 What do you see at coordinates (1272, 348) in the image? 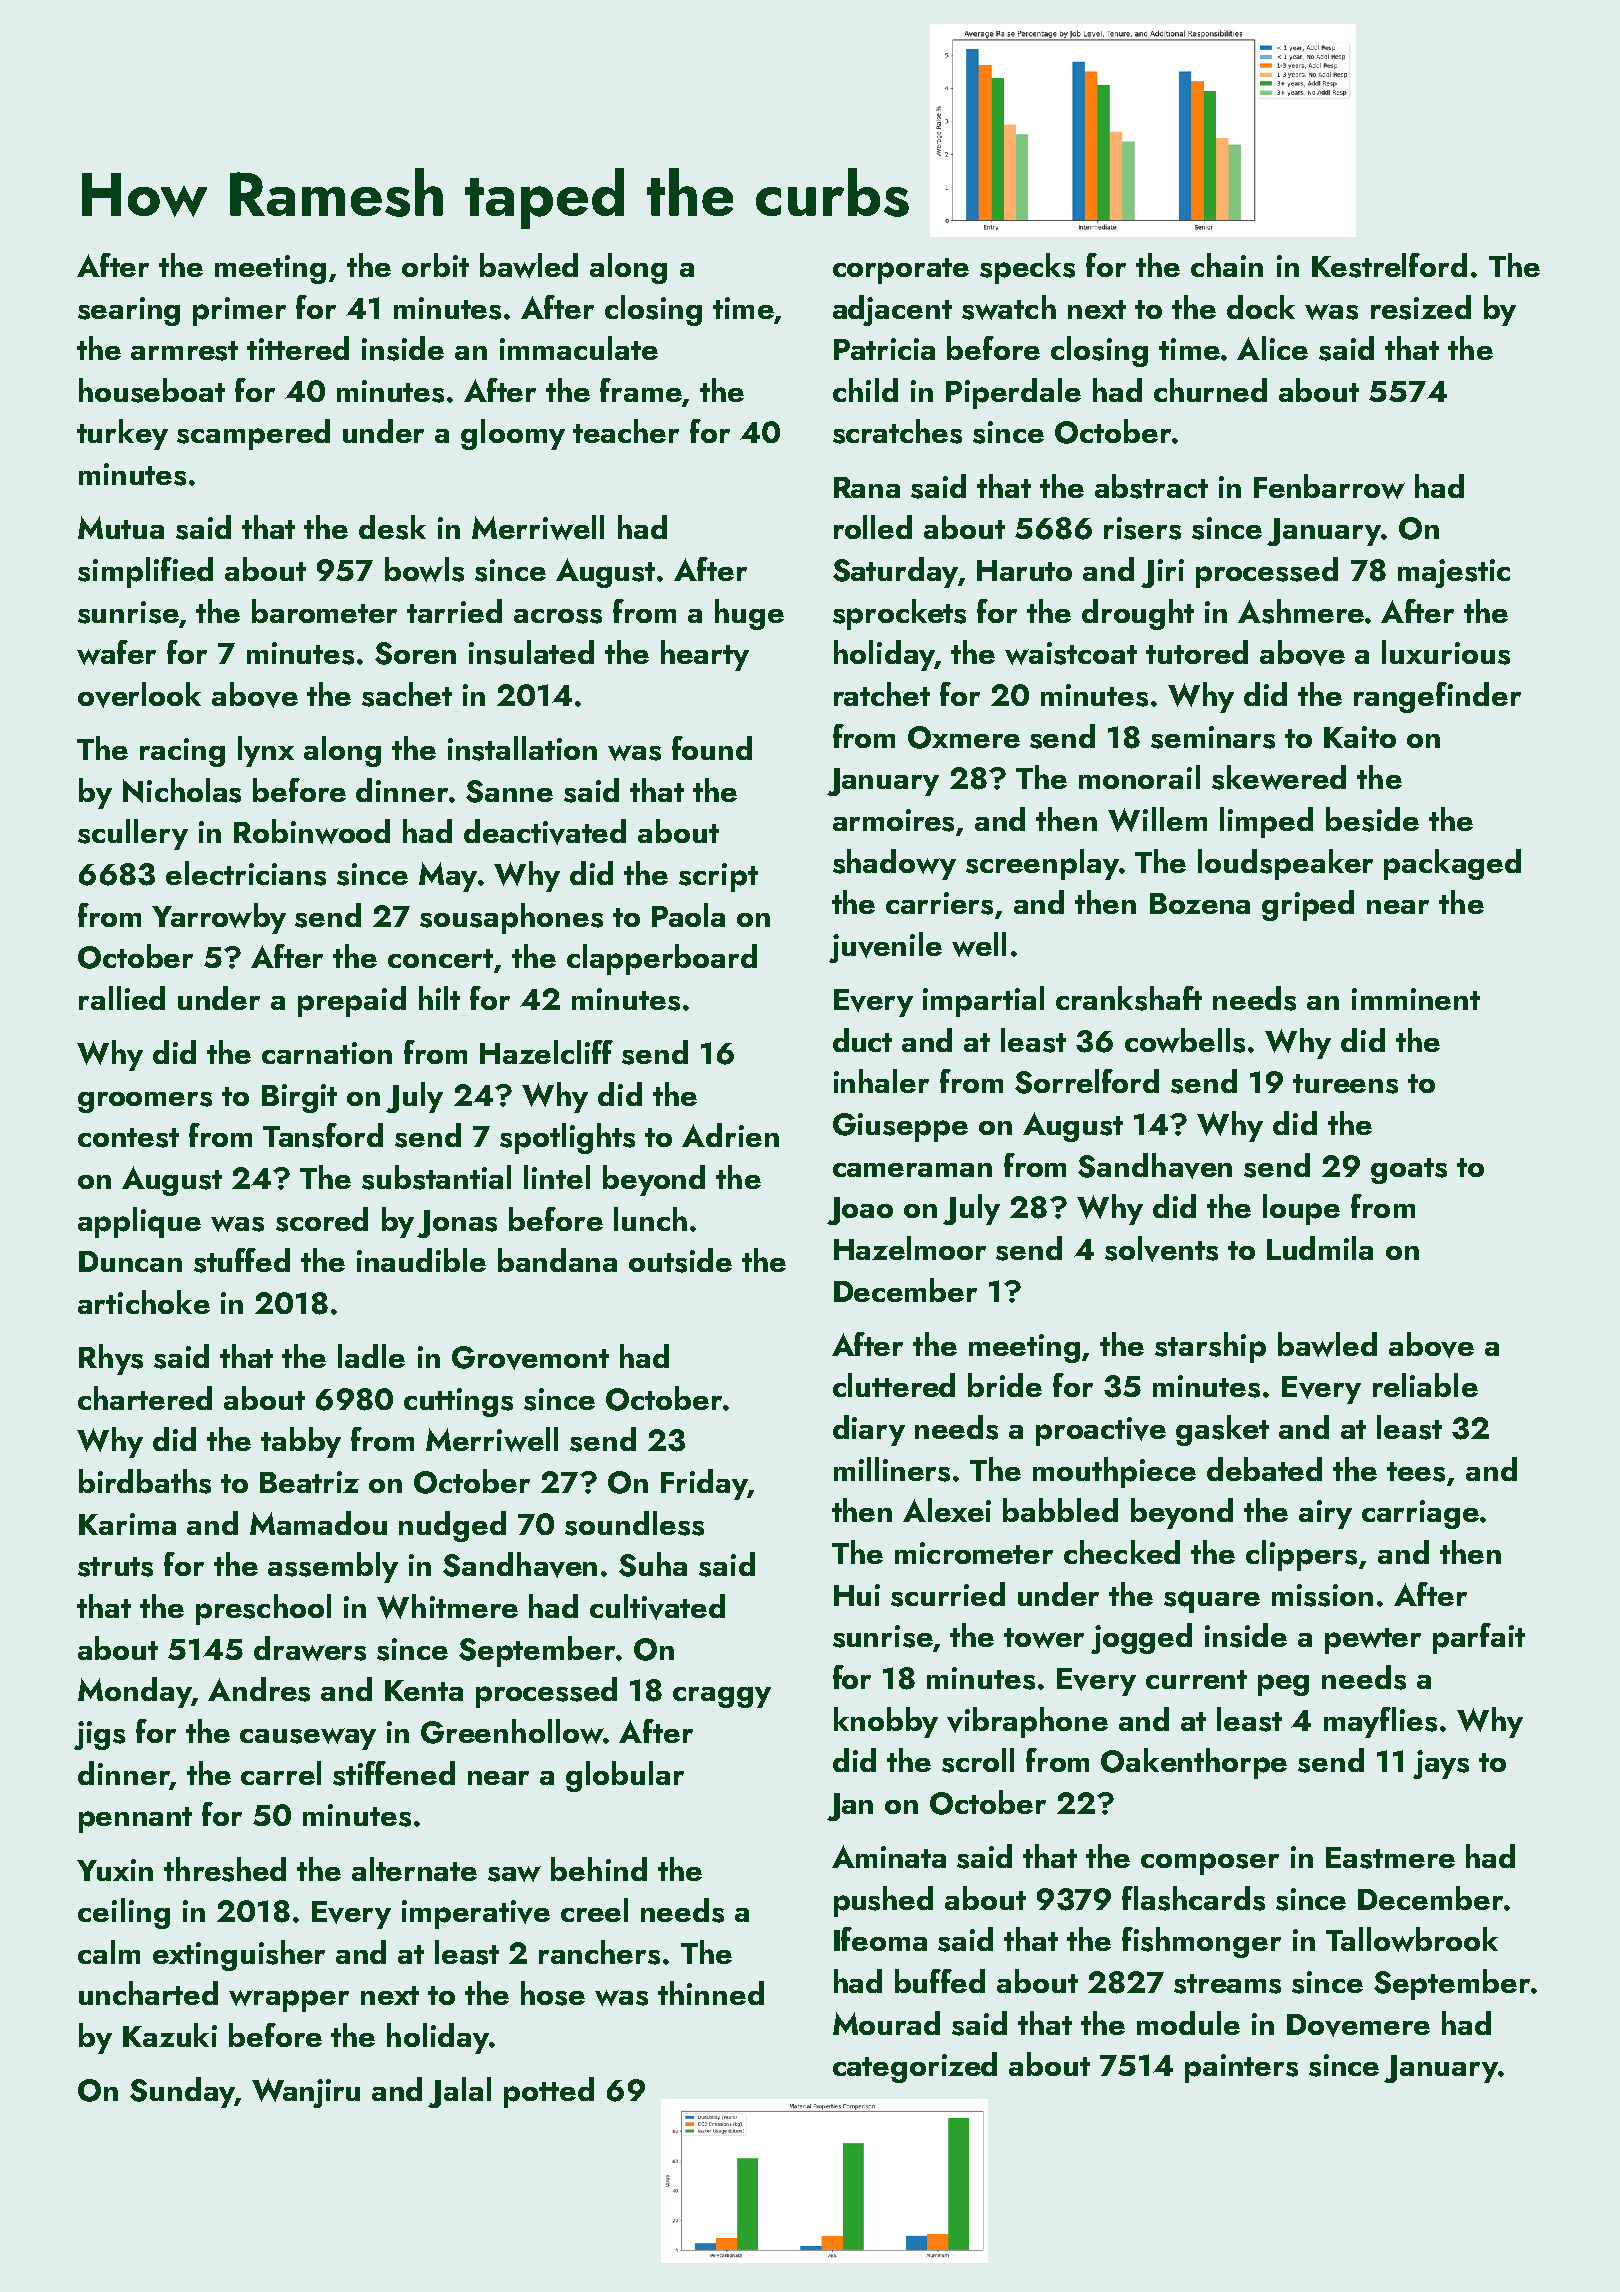
I see `Alice` at bounding box center [1272, 348].
